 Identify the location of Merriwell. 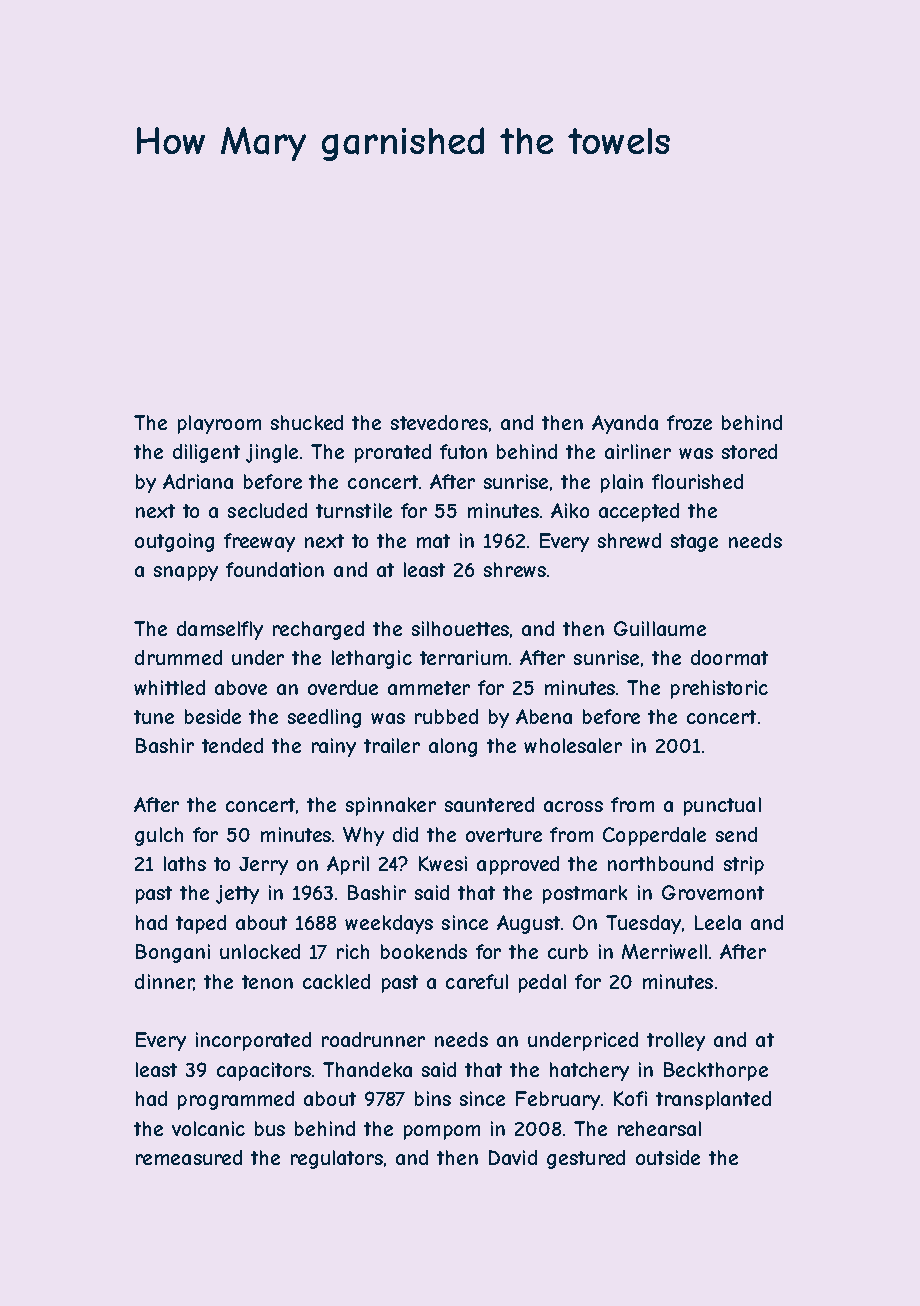
(664, 951).
